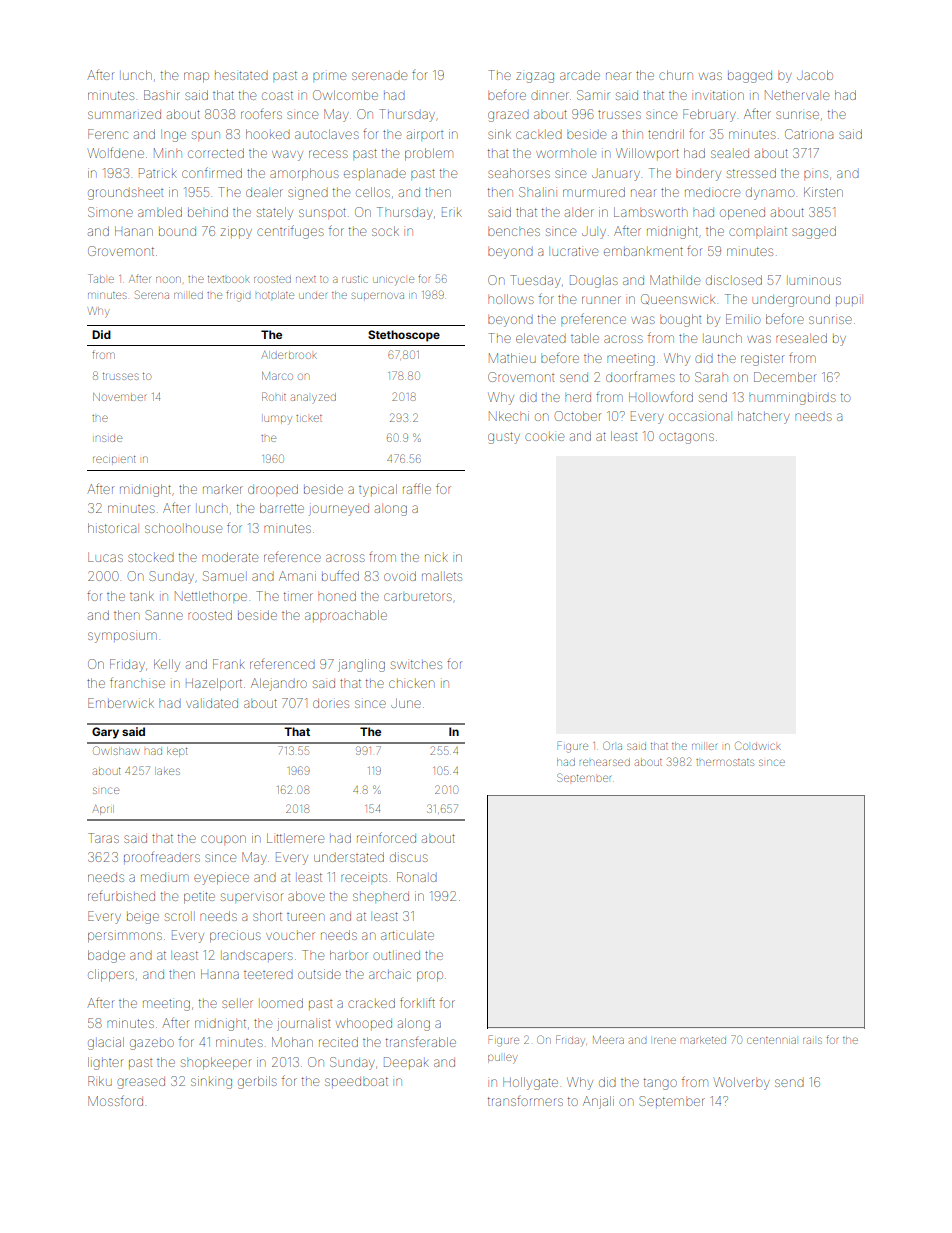 The height and width of the screenshot is (1233, 952). I want to click on Irene, so click(665, 1040).
